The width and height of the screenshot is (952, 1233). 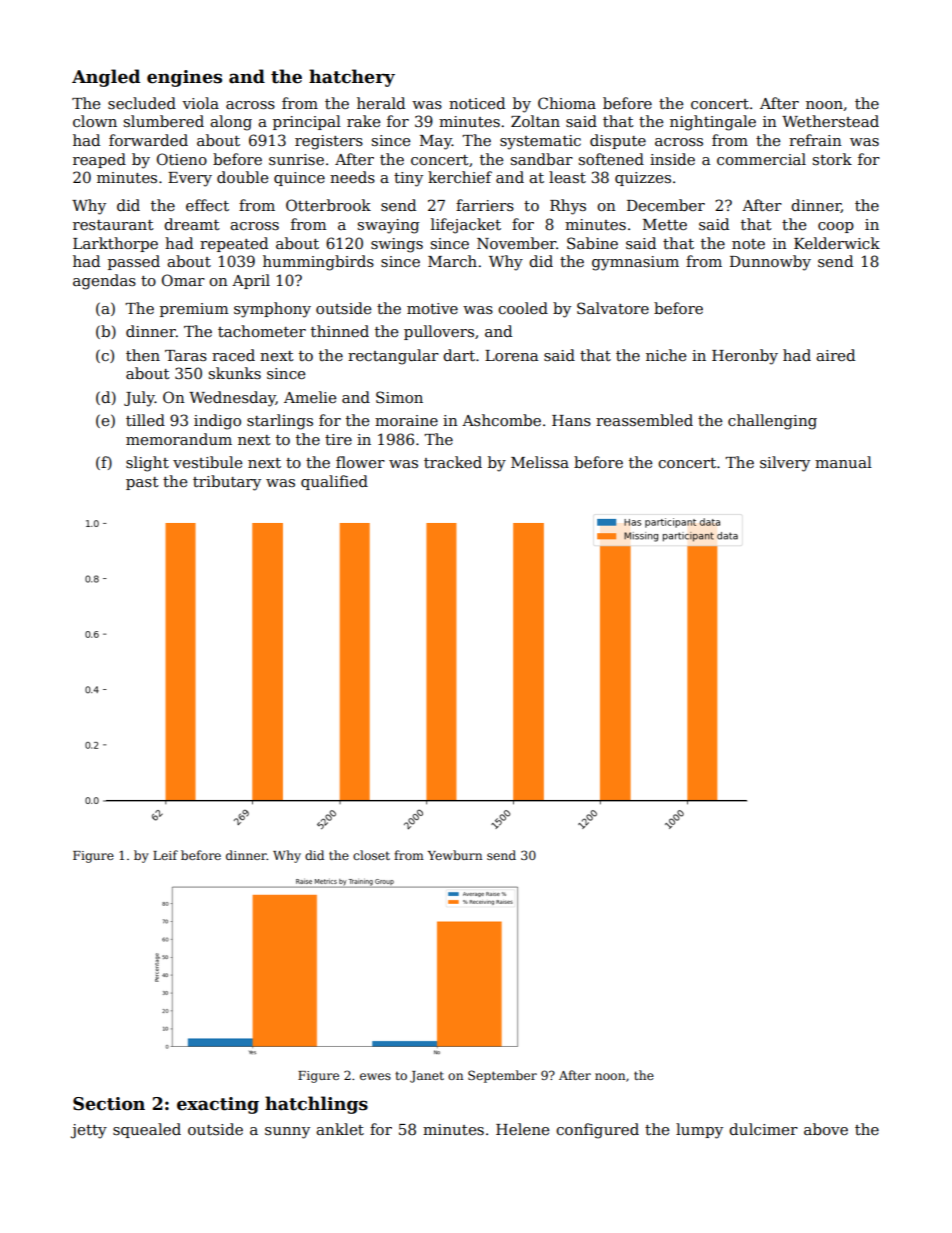 I want to click on Chioma, so click(x=567, y=103).
